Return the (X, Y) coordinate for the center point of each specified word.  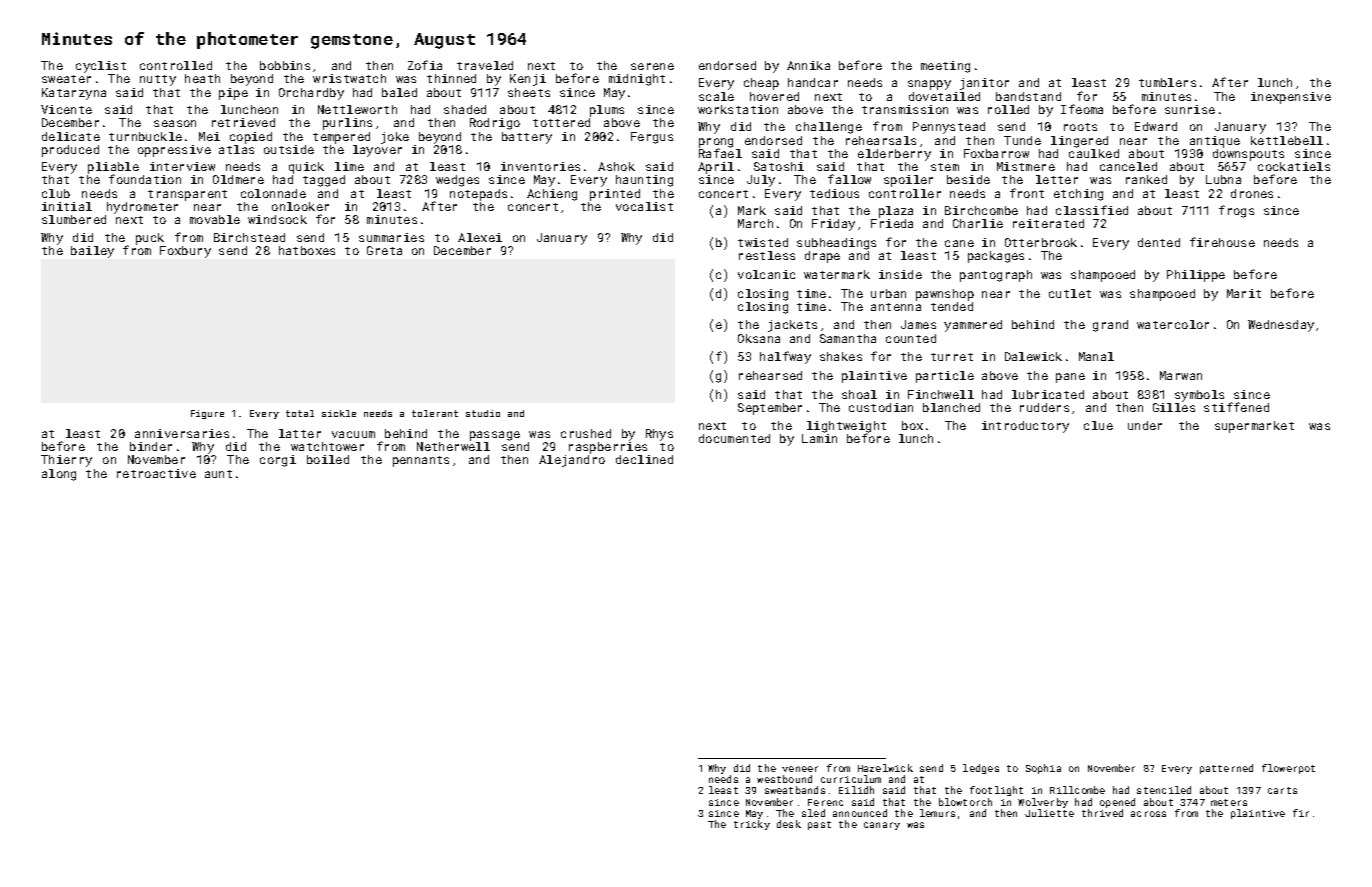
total (300, 413)
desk (789, 824)
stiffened (1236, 407)
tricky (752, 825)
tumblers (1167, 82)
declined (644, 459)
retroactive (156, 473)
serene (652, 66)
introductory (1025, 427)
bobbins (285, 65)
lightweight (846, 427)
